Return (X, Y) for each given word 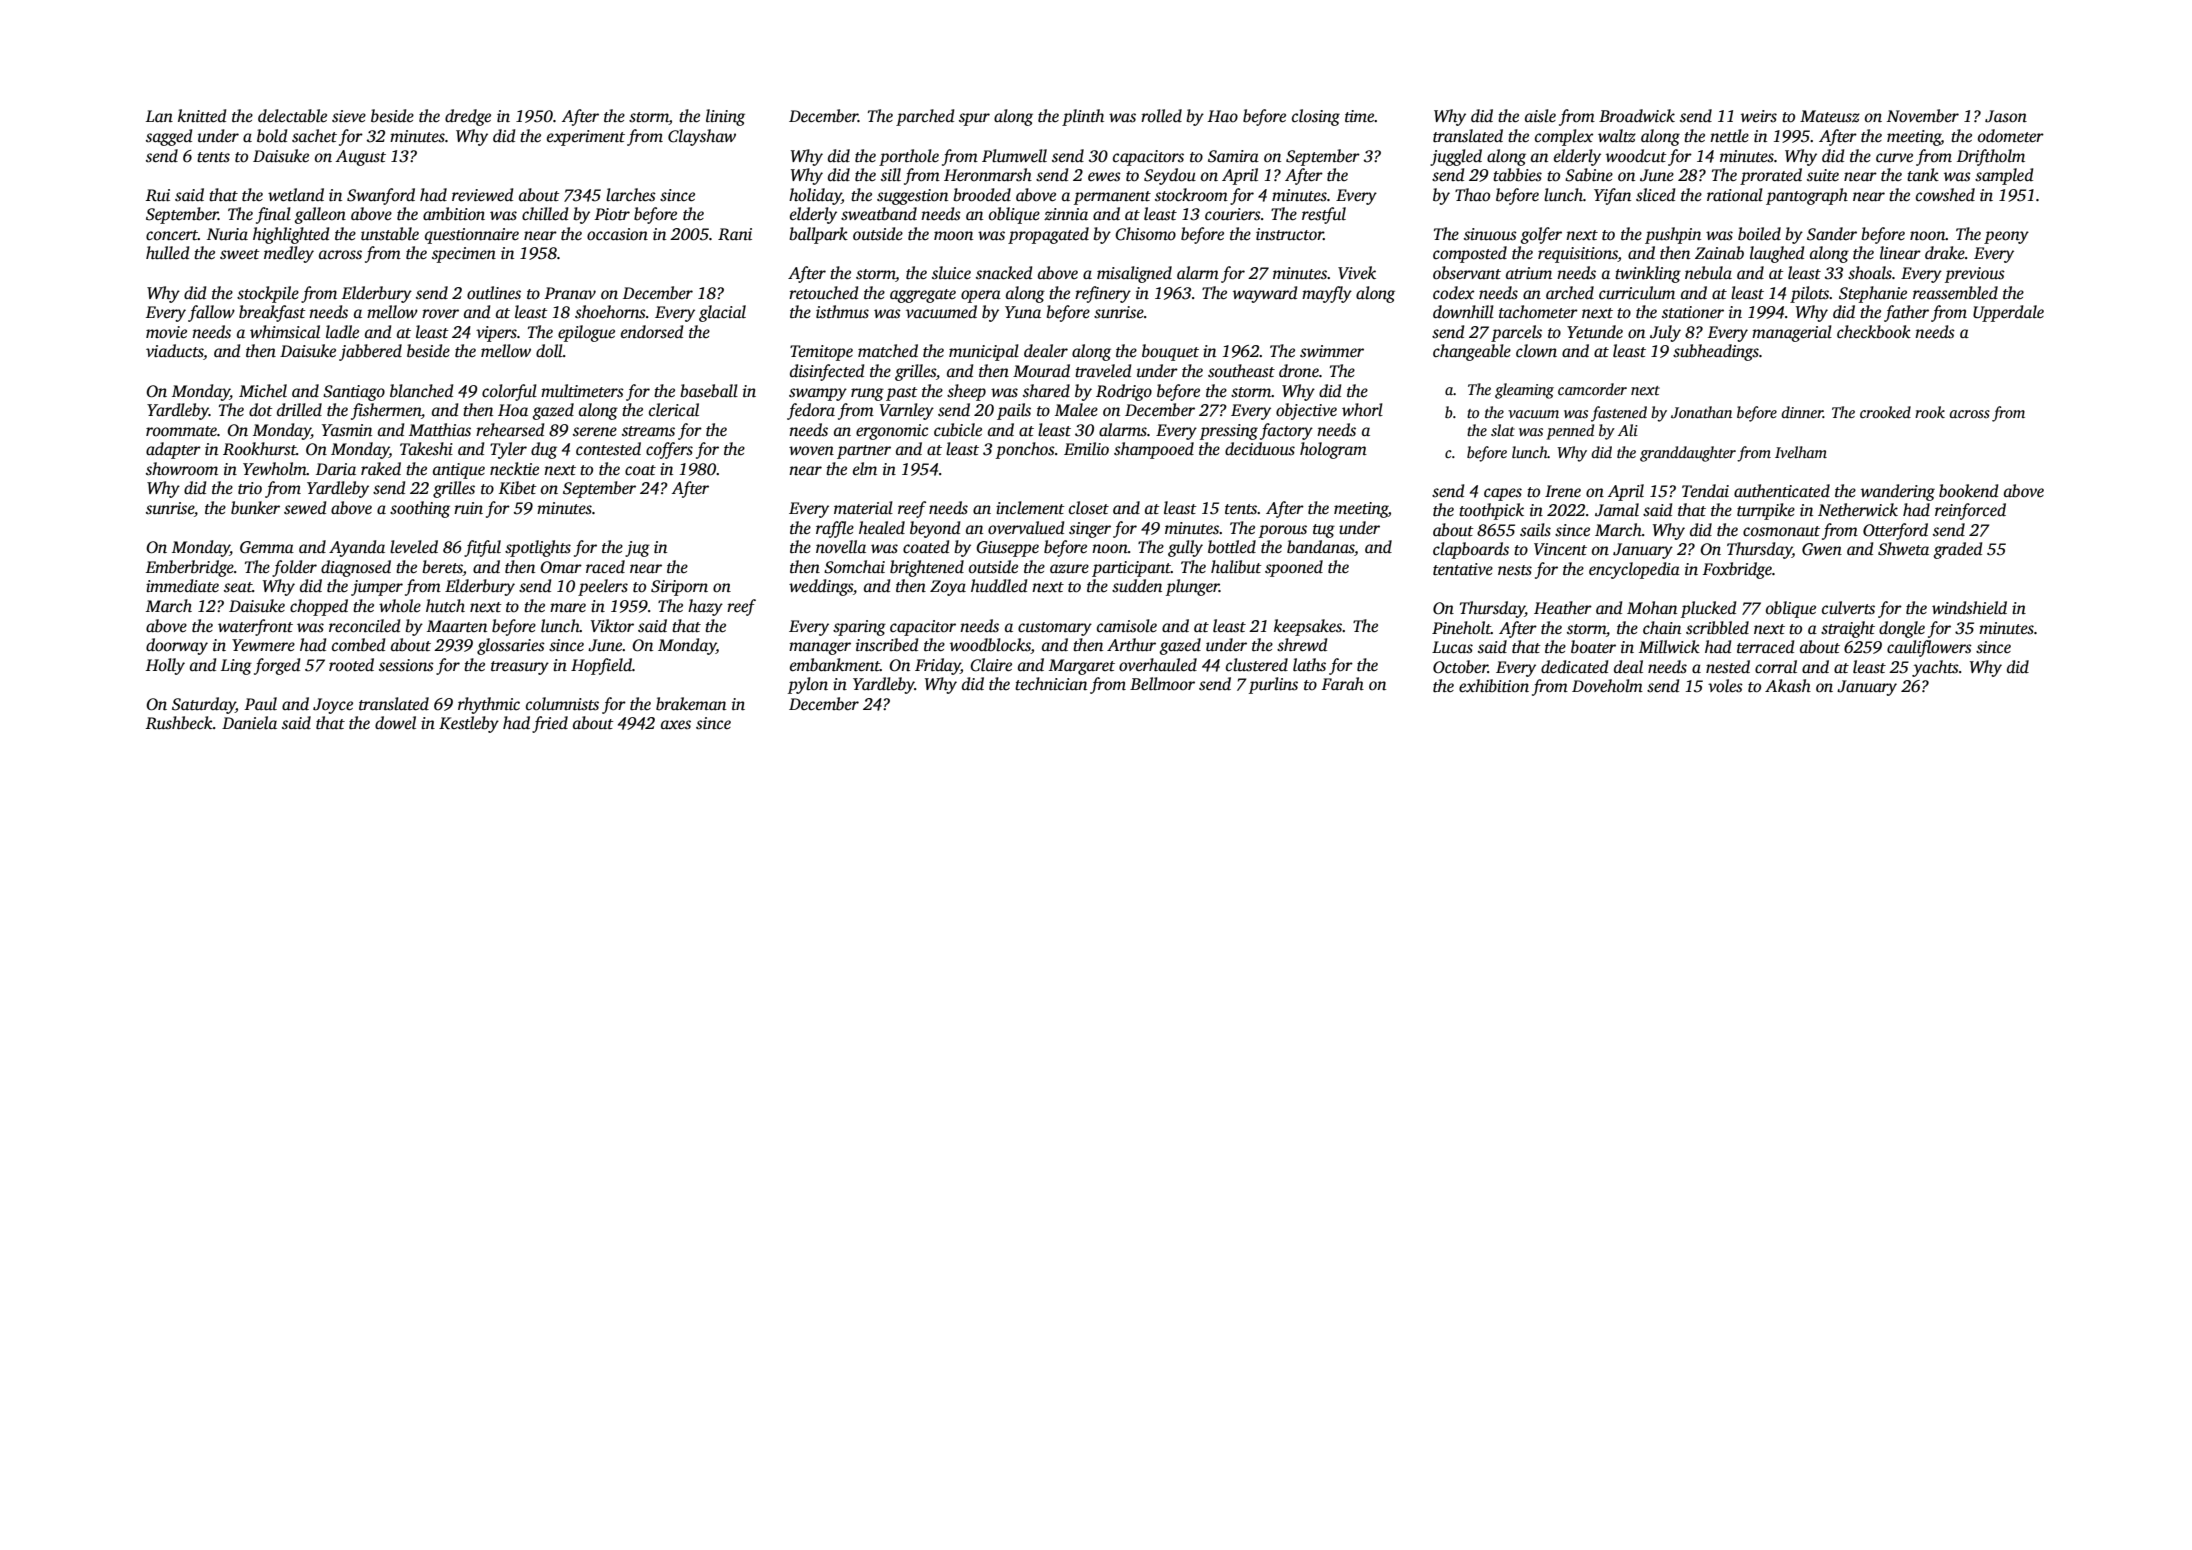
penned (1570, 432)
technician (1051, 684)
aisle (1540, 116)
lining (725, 117)
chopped (319, 607)
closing (1316, 117)
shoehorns (610, 312)
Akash (1788, 686)
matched (888, 351)
